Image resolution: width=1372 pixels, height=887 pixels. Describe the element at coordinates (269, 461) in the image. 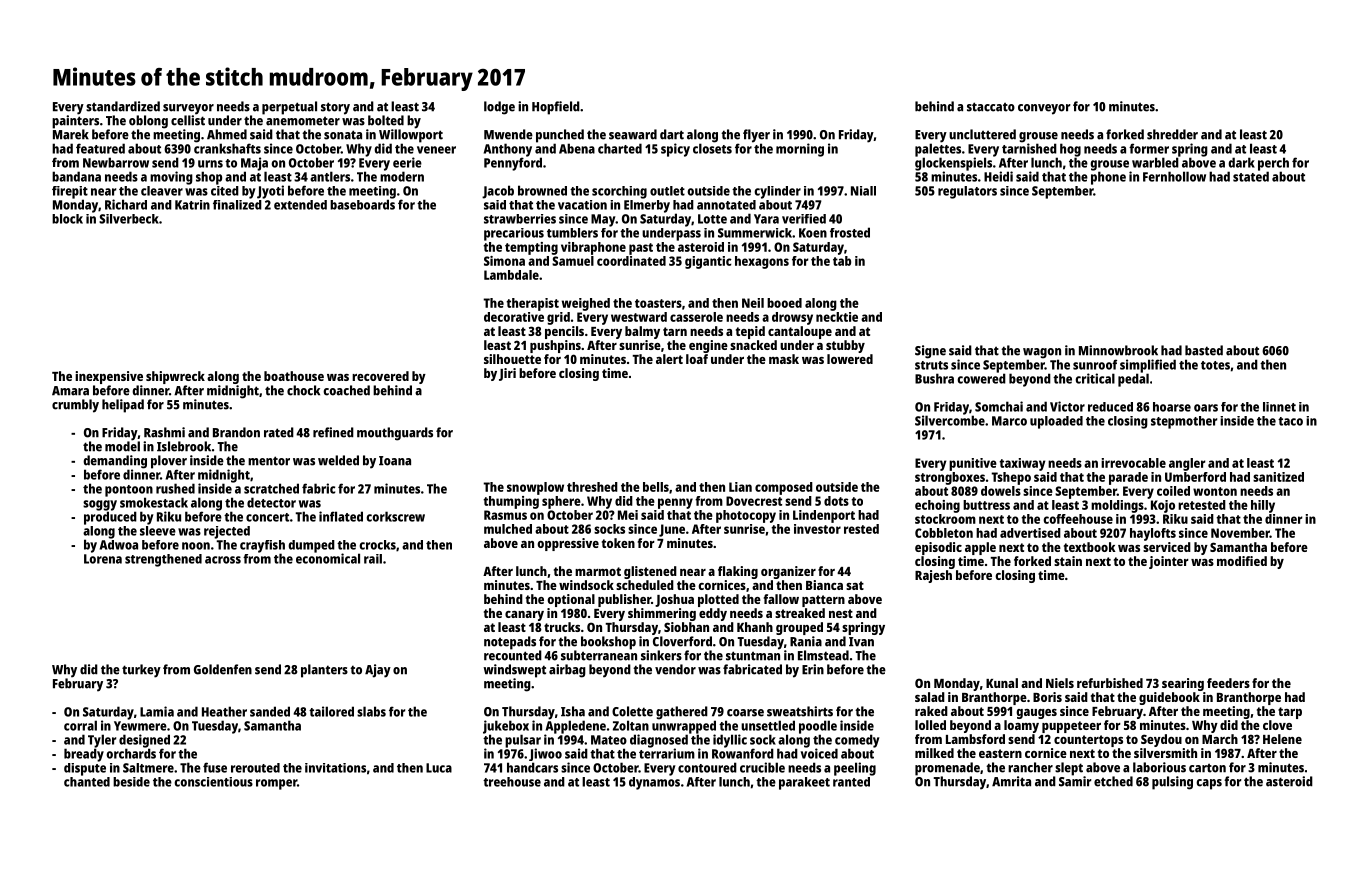

I see `mentor` at that location.
